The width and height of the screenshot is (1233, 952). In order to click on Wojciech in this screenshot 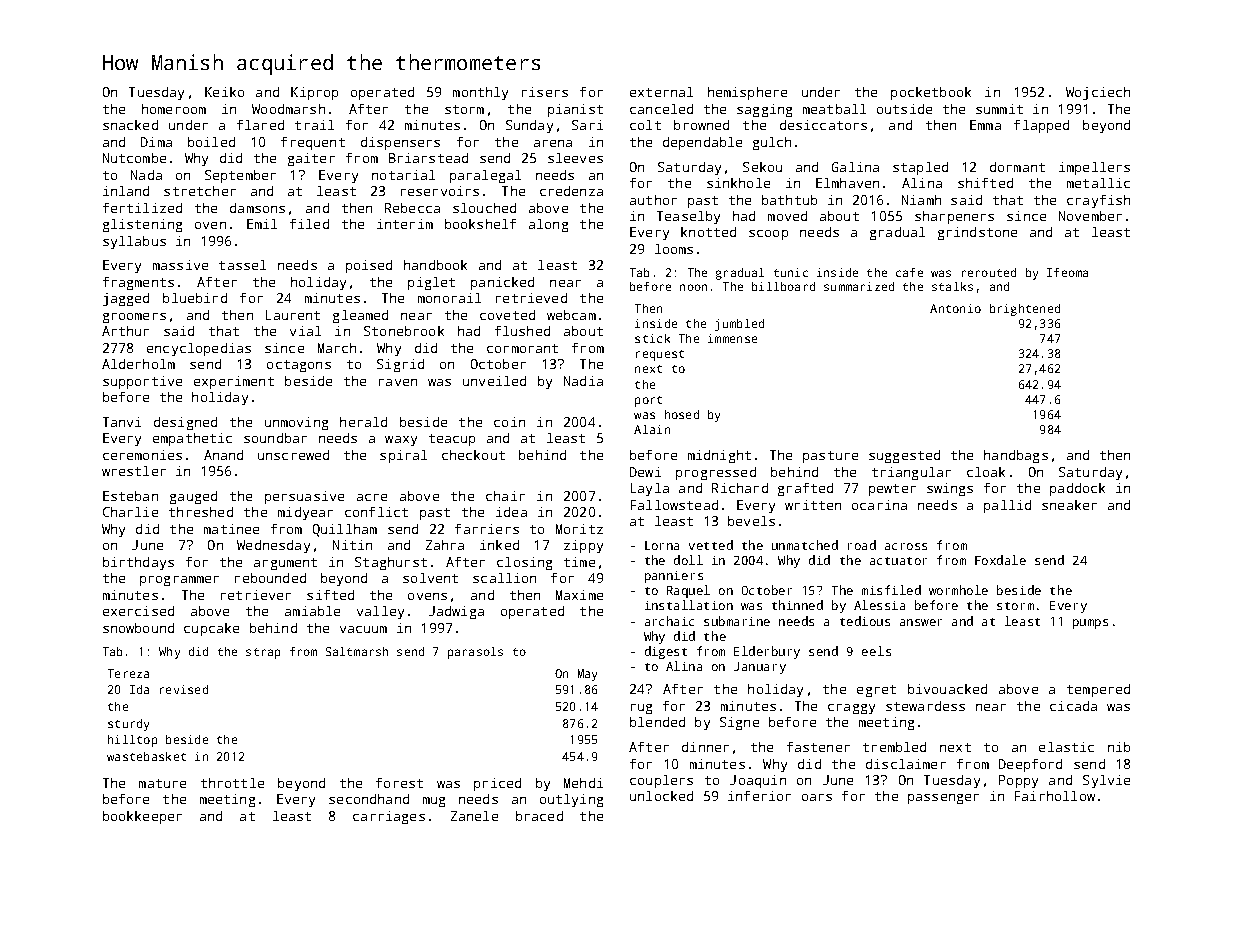, I will do `click(1098, 93)`.
